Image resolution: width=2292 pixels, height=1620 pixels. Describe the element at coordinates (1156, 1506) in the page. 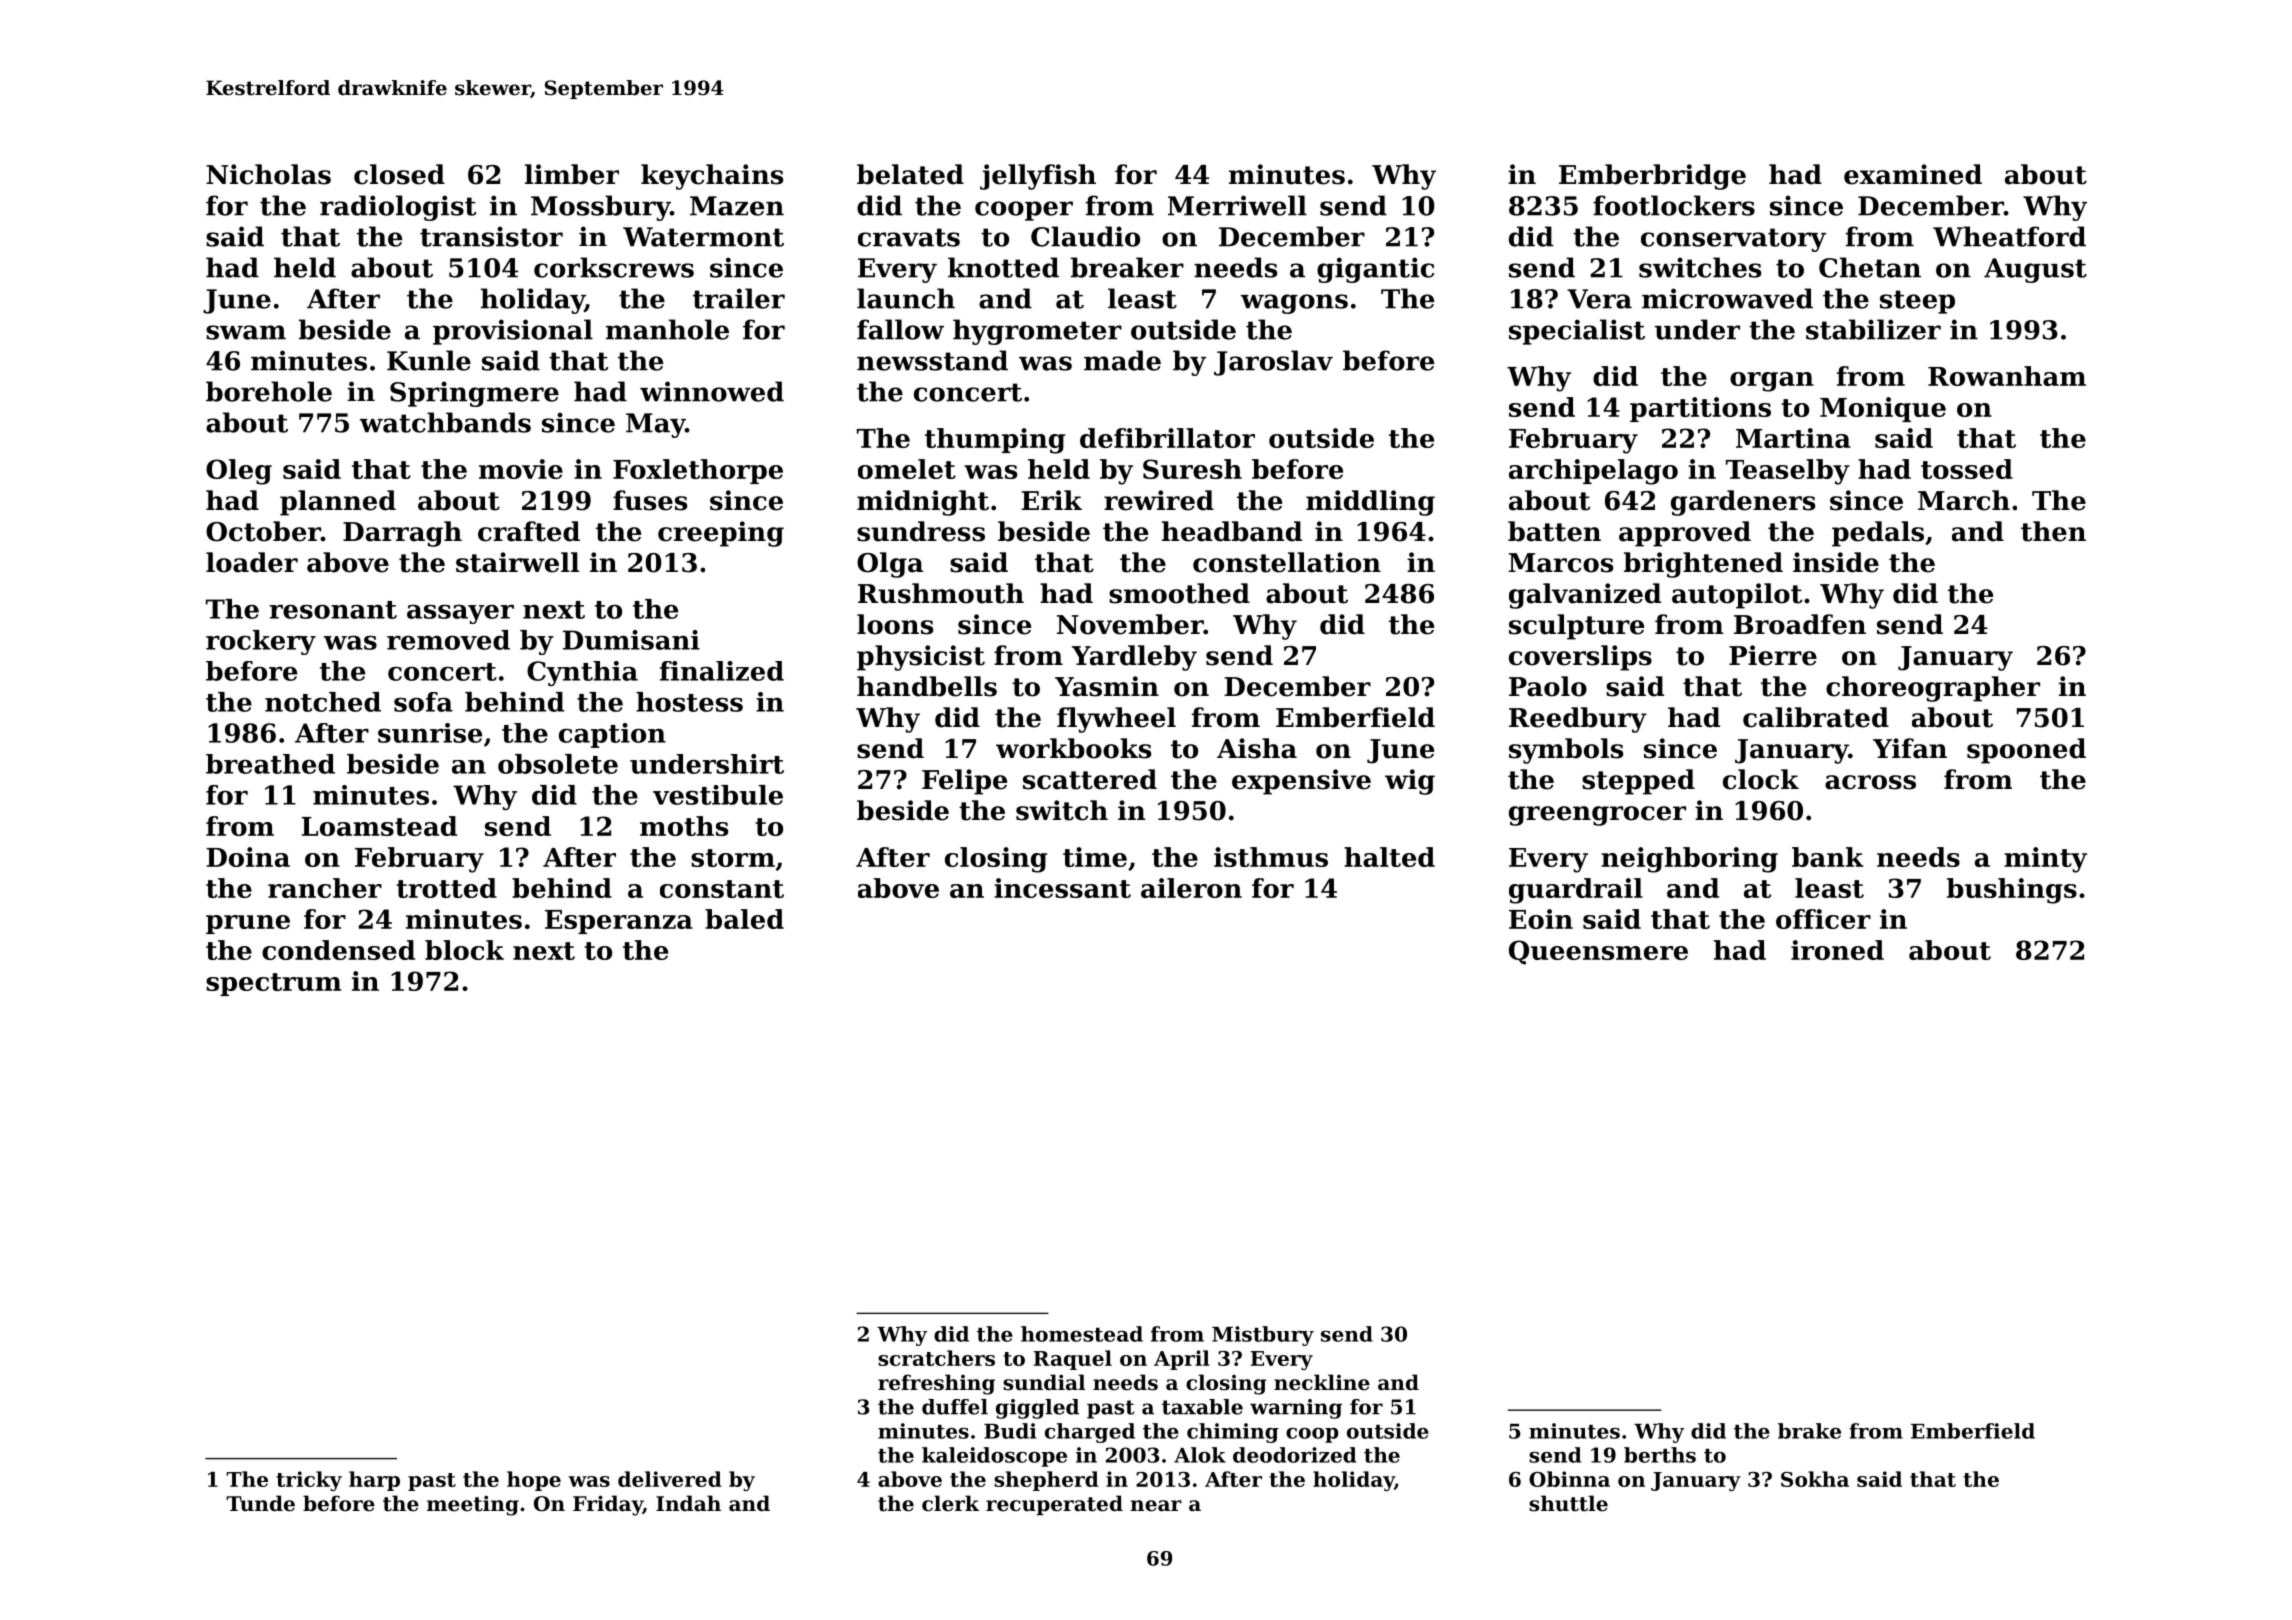

I see `near` at that location.
